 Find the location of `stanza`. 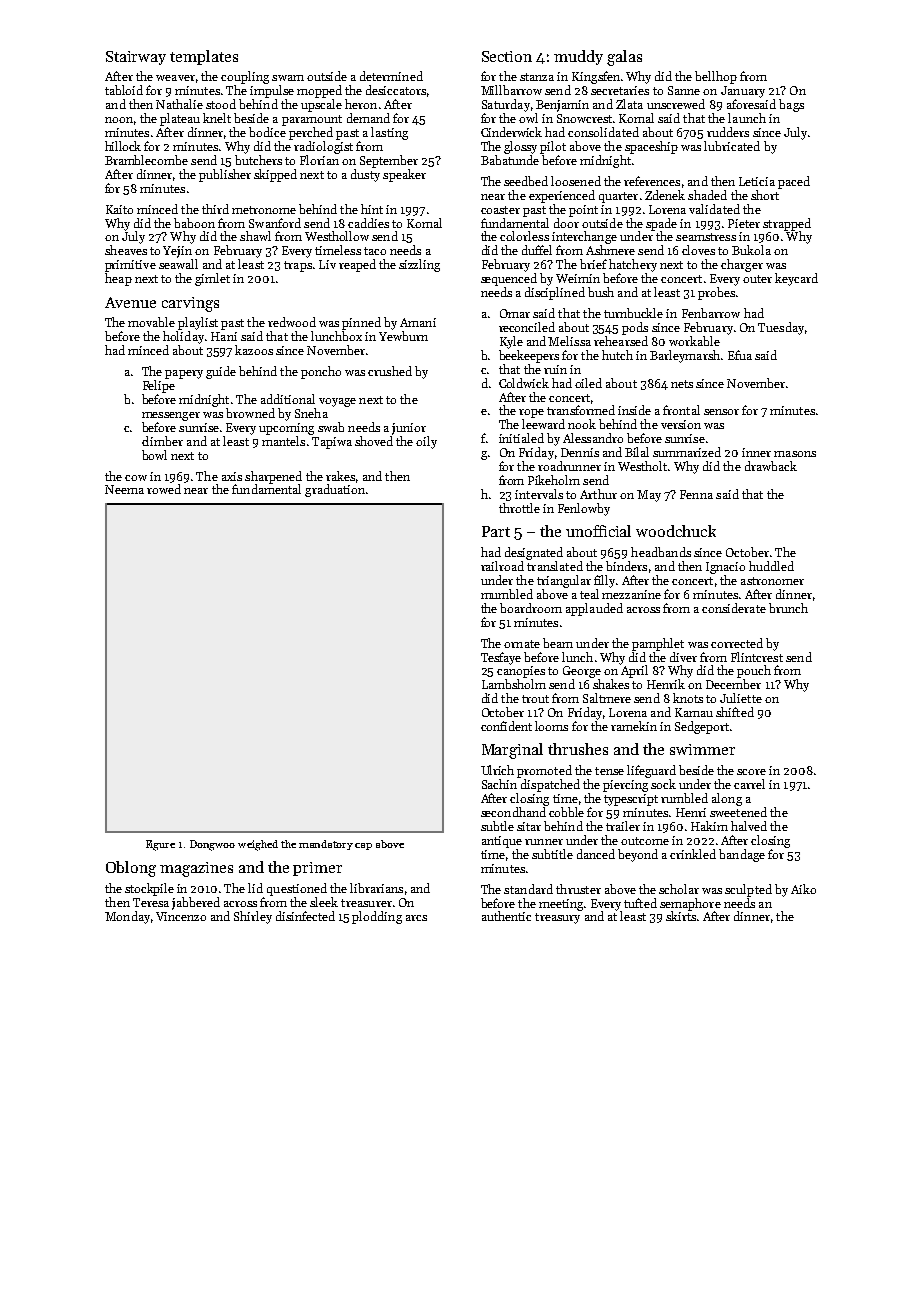

stanza is located at coordinates (537, 77).
